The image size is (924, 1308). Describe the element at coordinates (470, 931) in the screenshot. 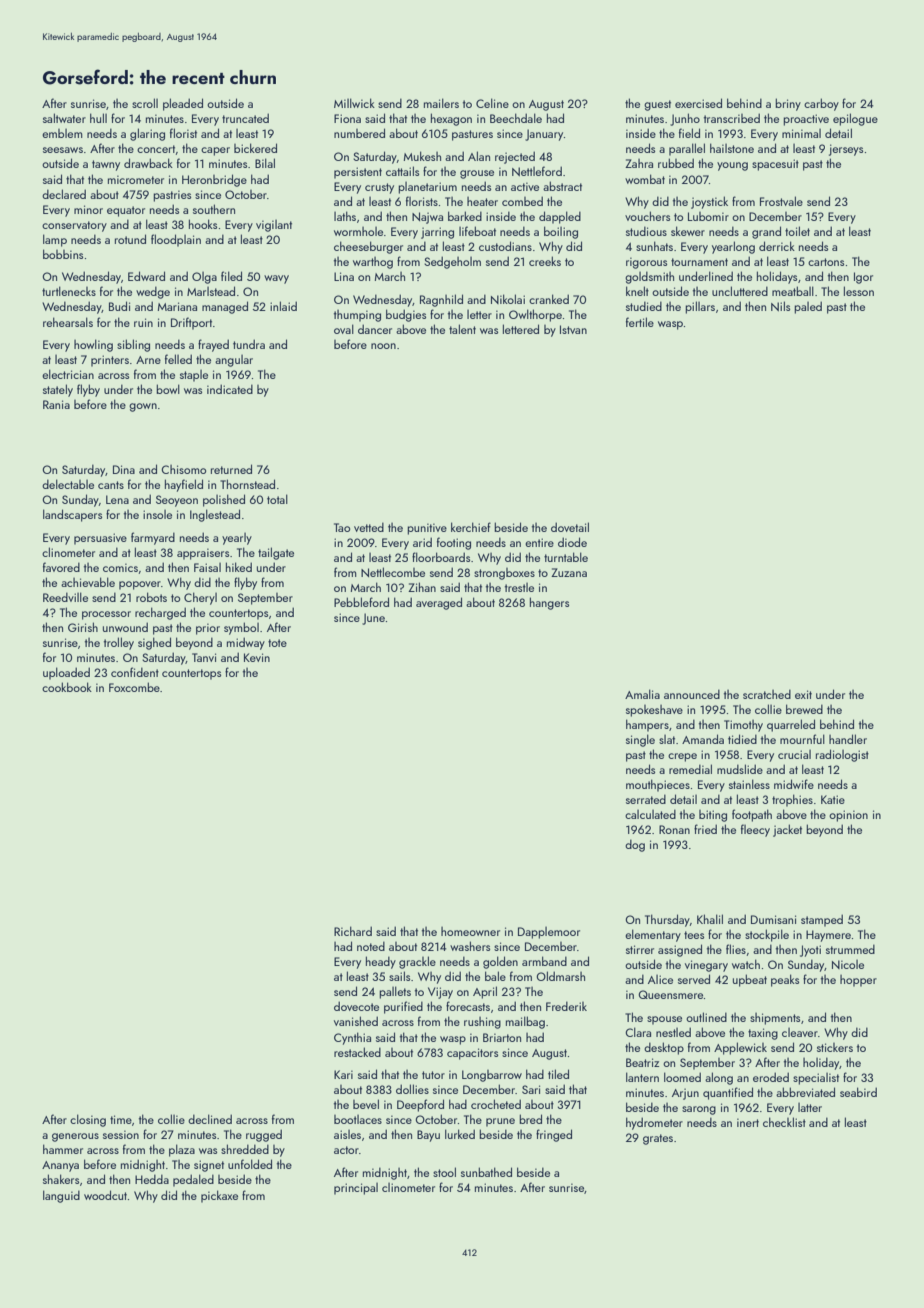

I see `homeowner` at that location.
